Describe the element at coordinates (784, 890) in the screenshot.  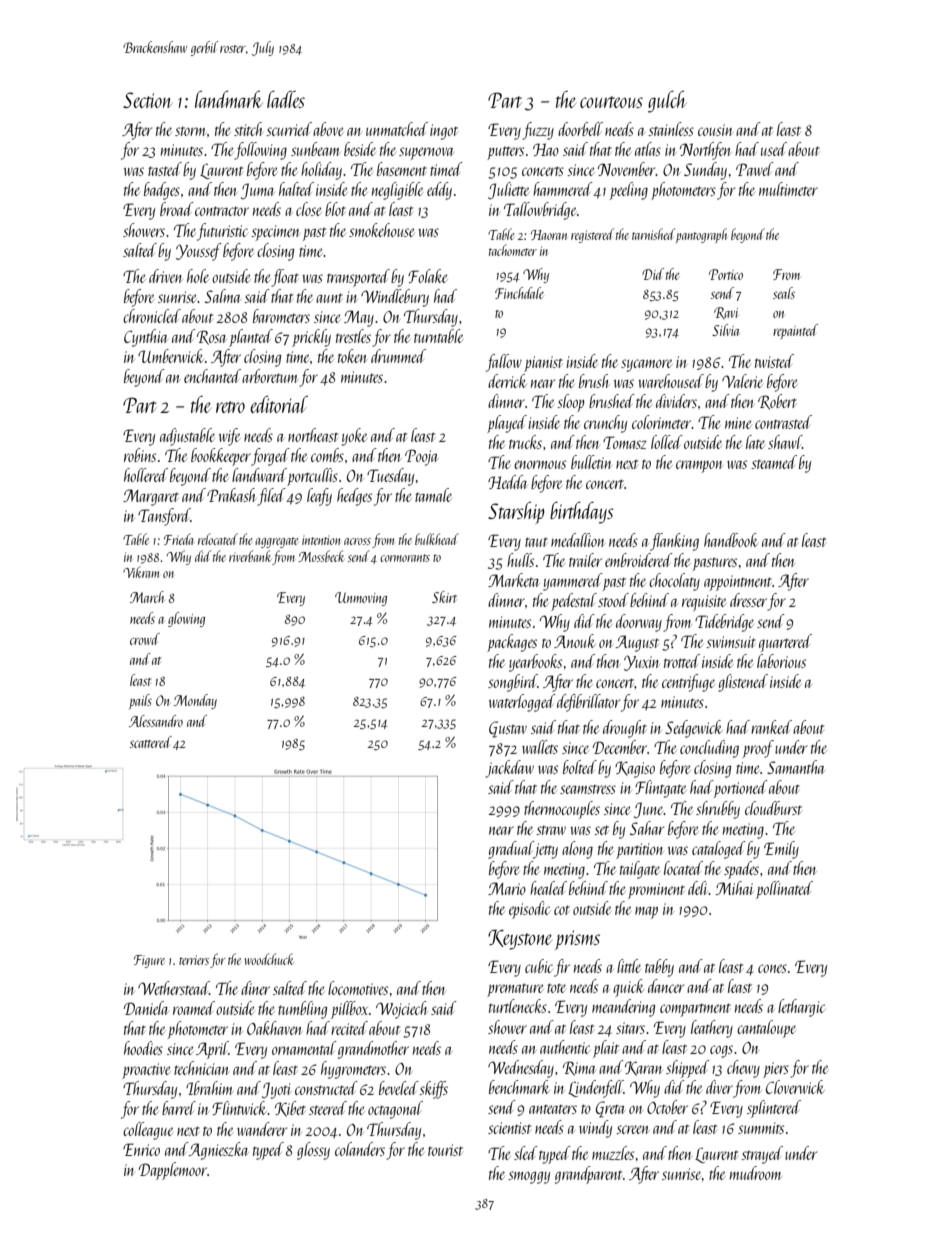
I see `pollinated` at that location.
